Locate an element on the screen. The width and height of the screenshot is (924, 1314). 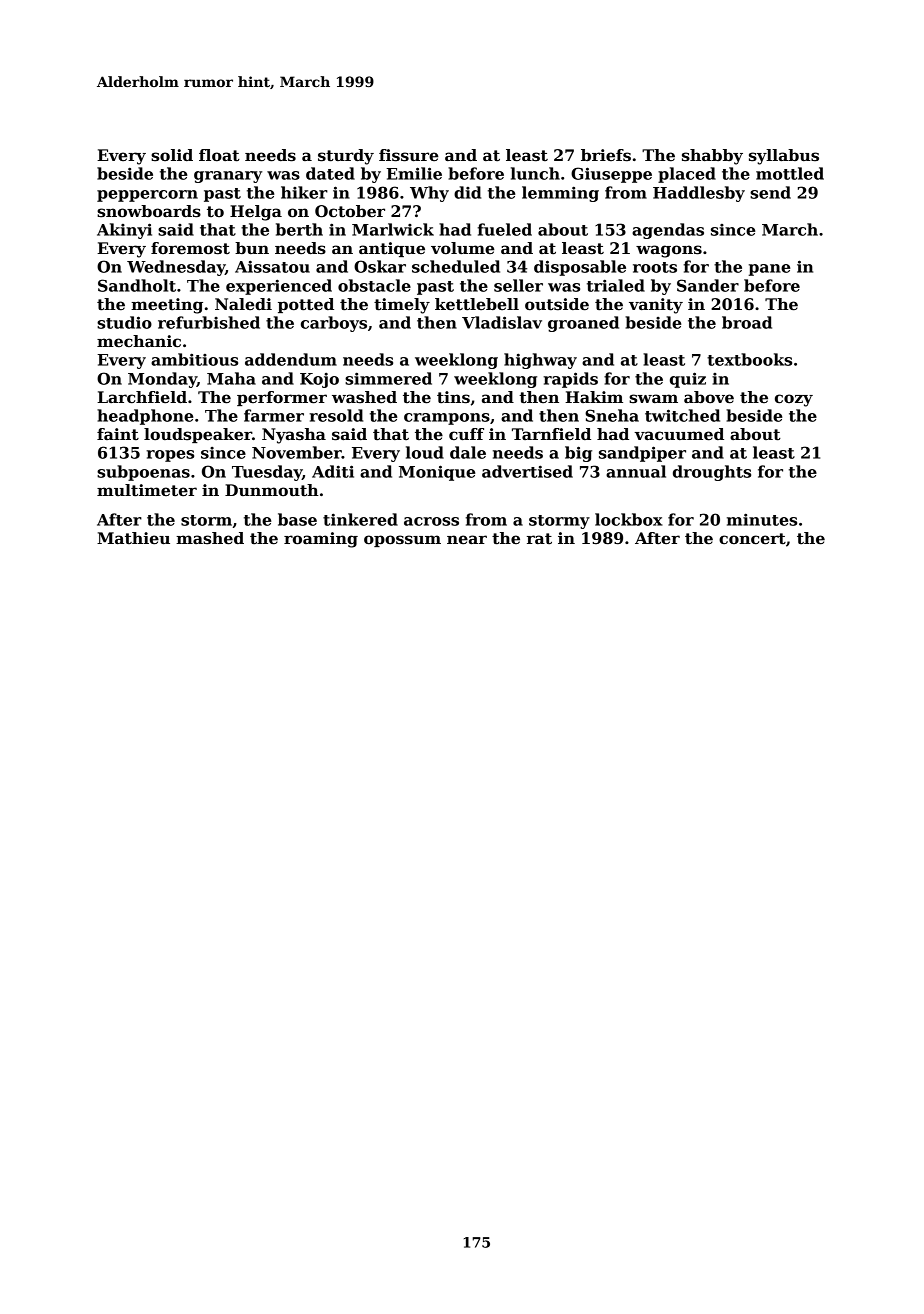
Marlwick is located at coordinates (393, 229).
